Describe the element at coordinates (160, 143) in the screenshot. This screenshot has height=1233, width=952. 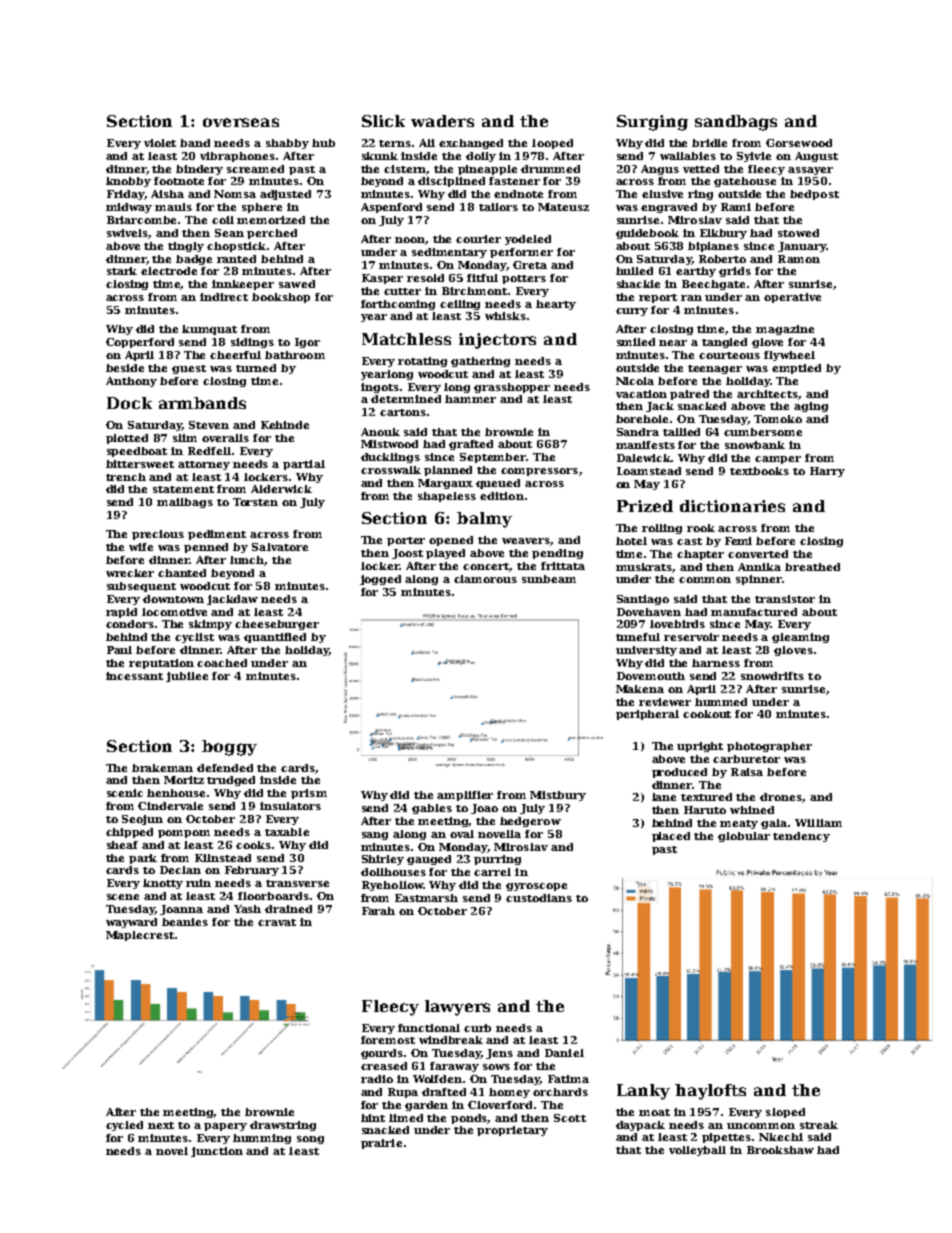
I see `violet` at that location.
